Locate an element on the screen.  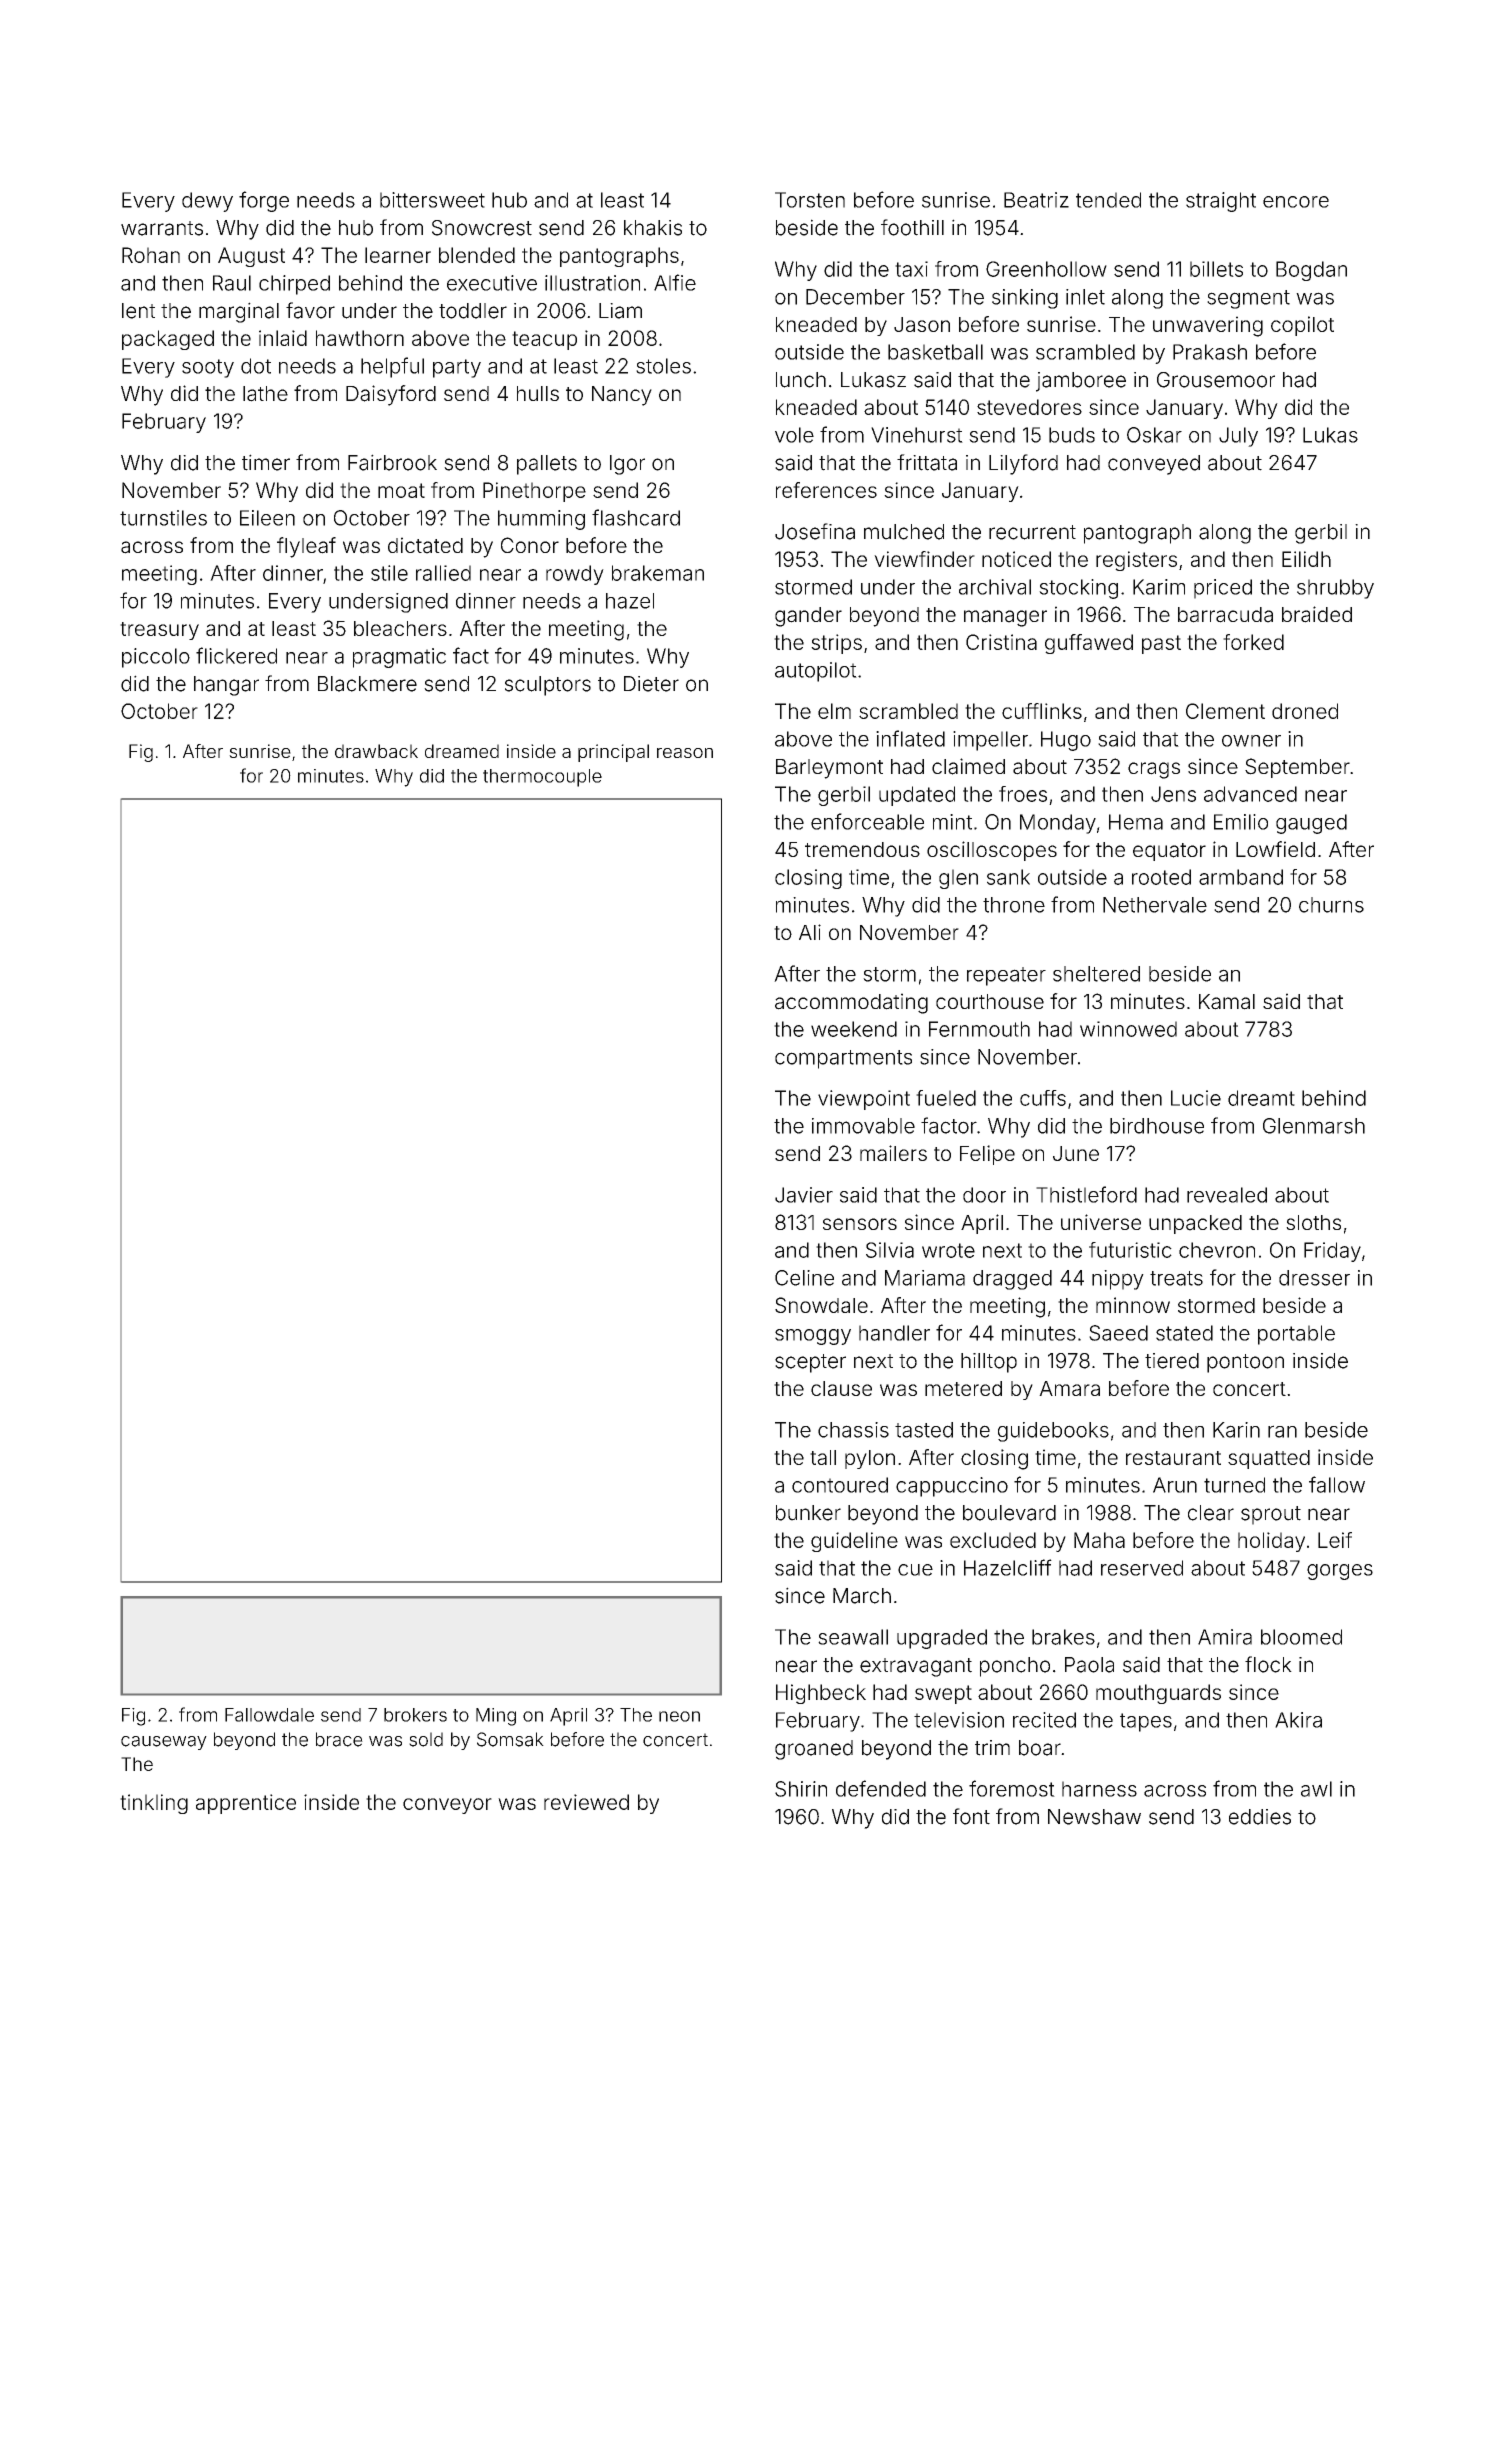
Celine is located at coordinates (804, 1278).
